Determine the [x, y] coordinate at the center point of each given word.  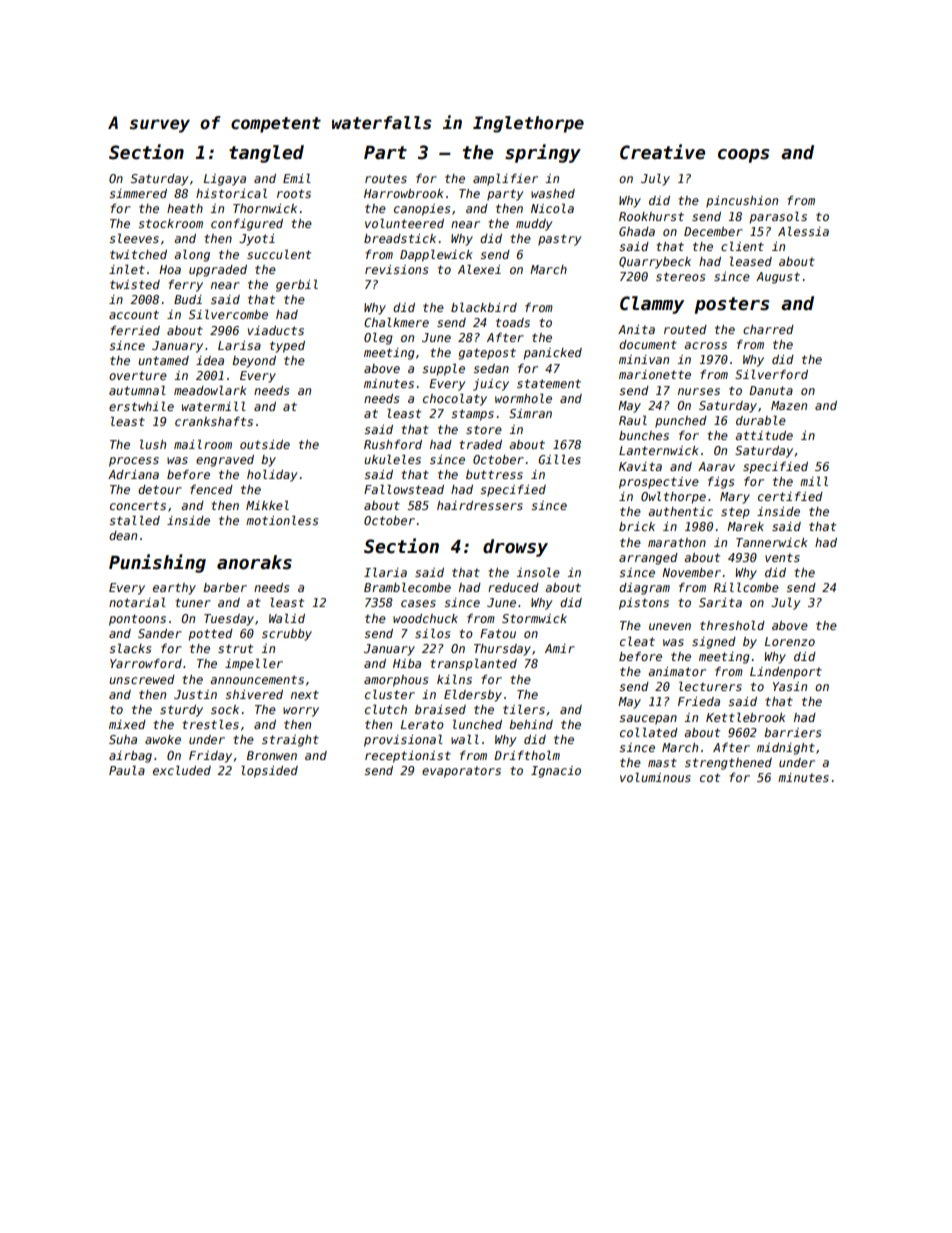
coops [743, 156]
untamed [163, 360]
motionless [282, 520]
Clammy [652, 305]
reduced [513, 587]
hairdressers [480, 505]
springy [543, 153]
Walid [287, 618]
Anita [636, 329]
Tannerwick [772, 542]
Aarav [716, 466]
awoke [163, 739]
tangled [266, 154]
